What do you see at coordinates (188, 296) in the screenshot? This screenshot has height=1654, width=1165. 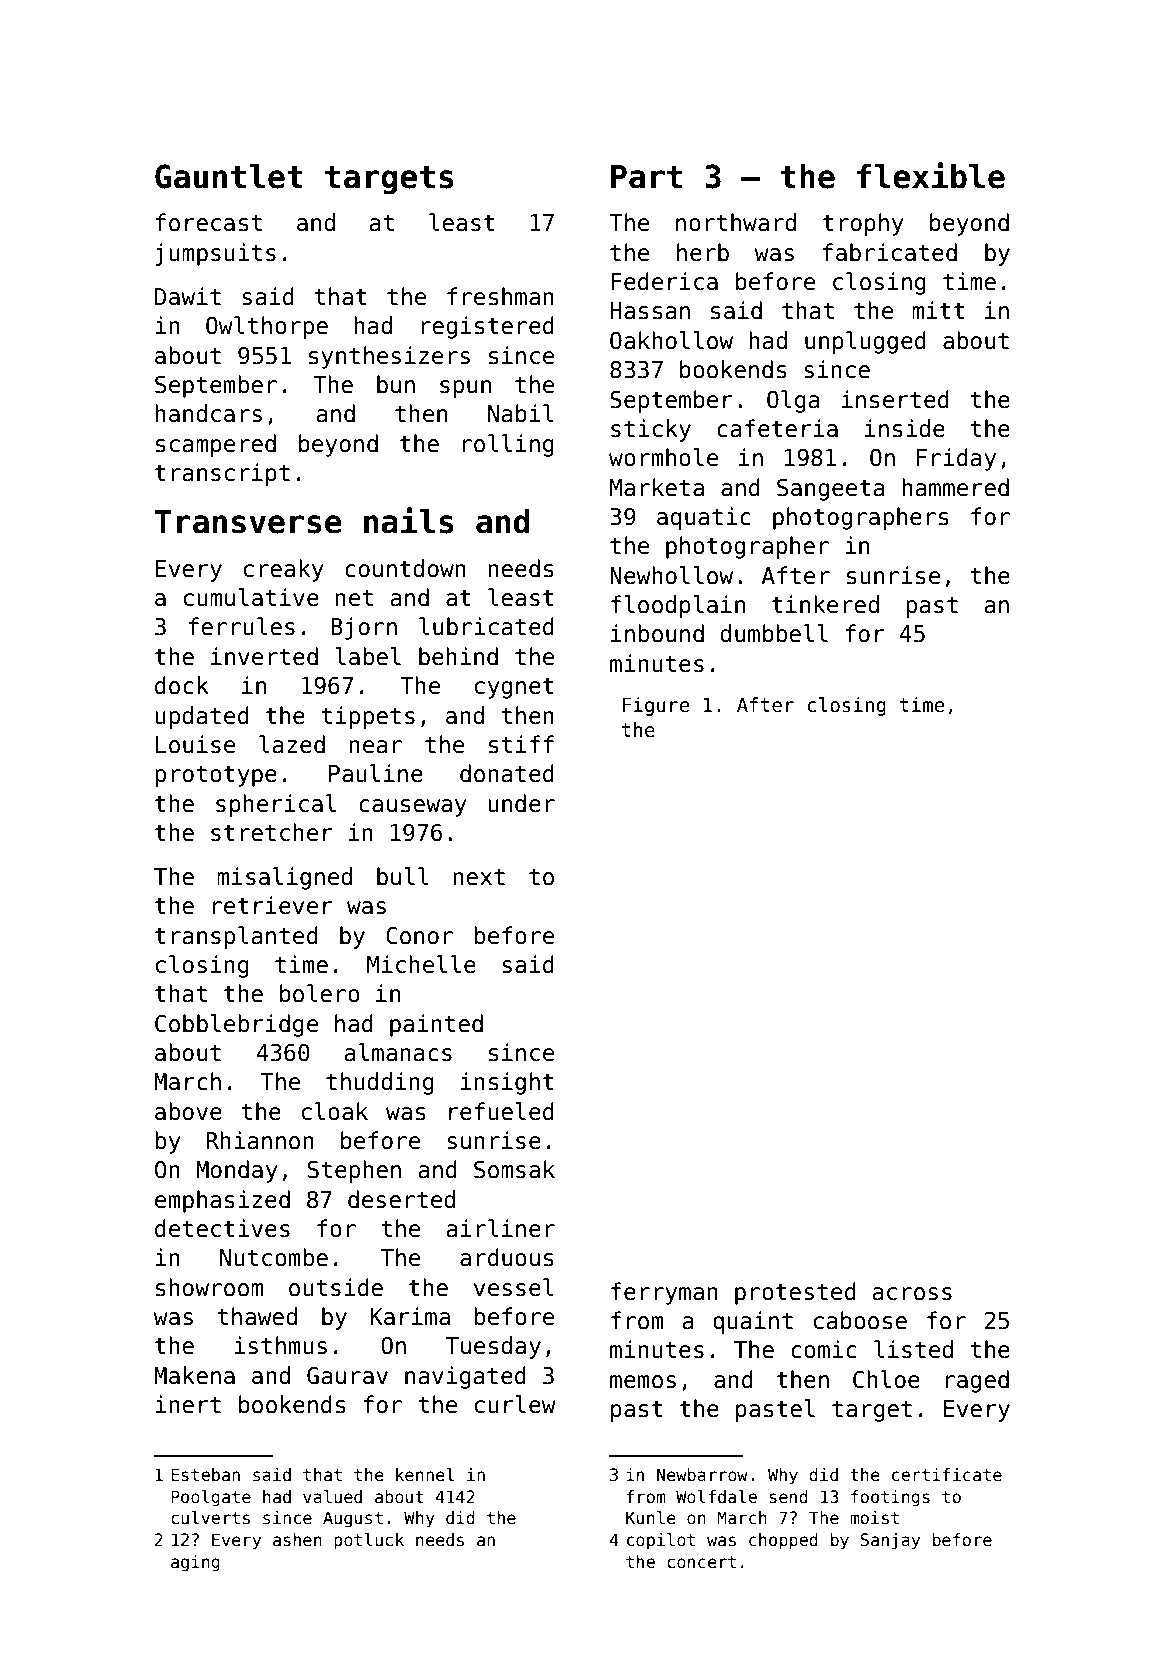 I see `Dawit` at bounding box center [188, 296].
